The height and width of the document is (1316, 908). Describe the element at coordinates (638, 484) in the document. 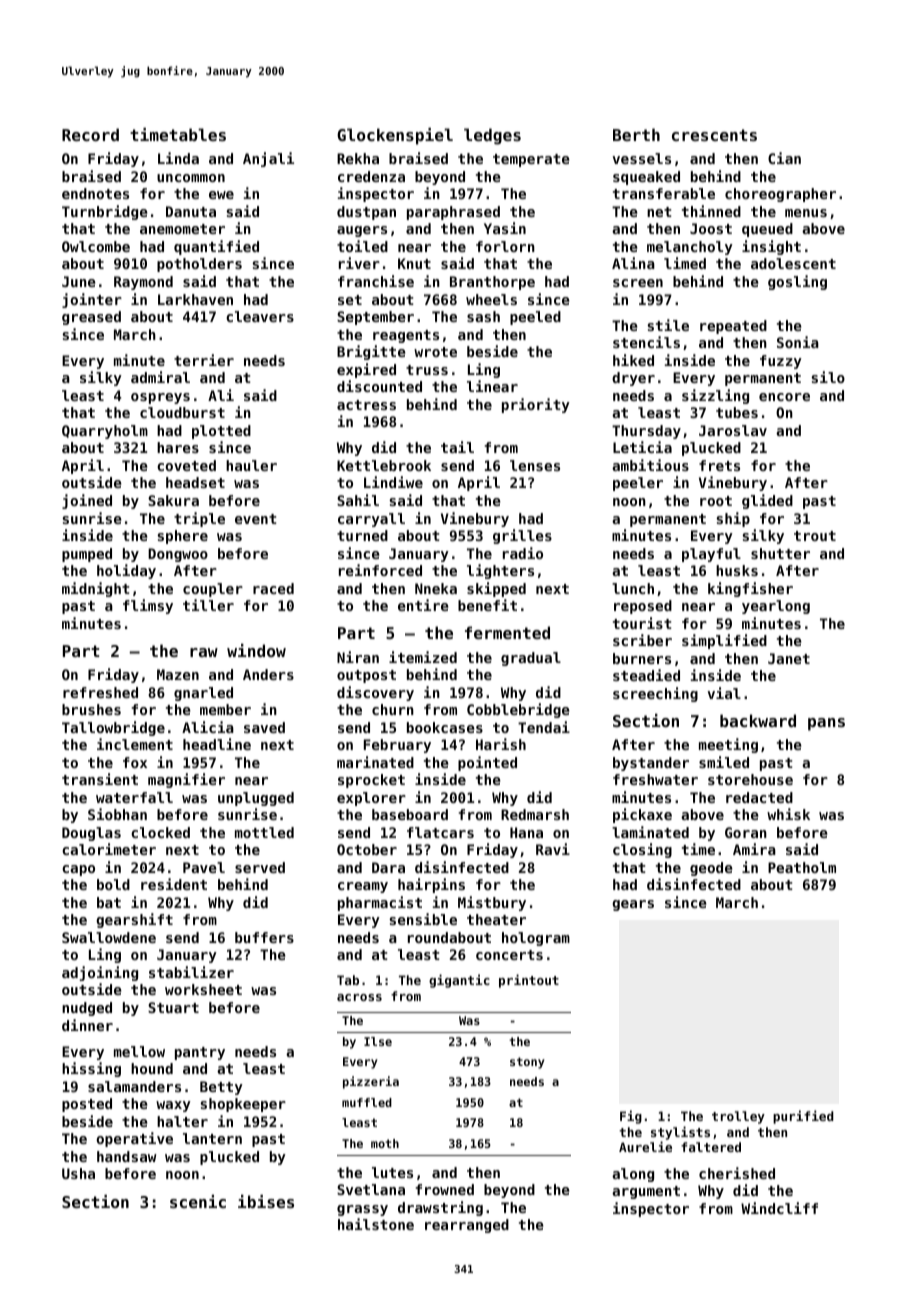

I see `peeler` at that location.
